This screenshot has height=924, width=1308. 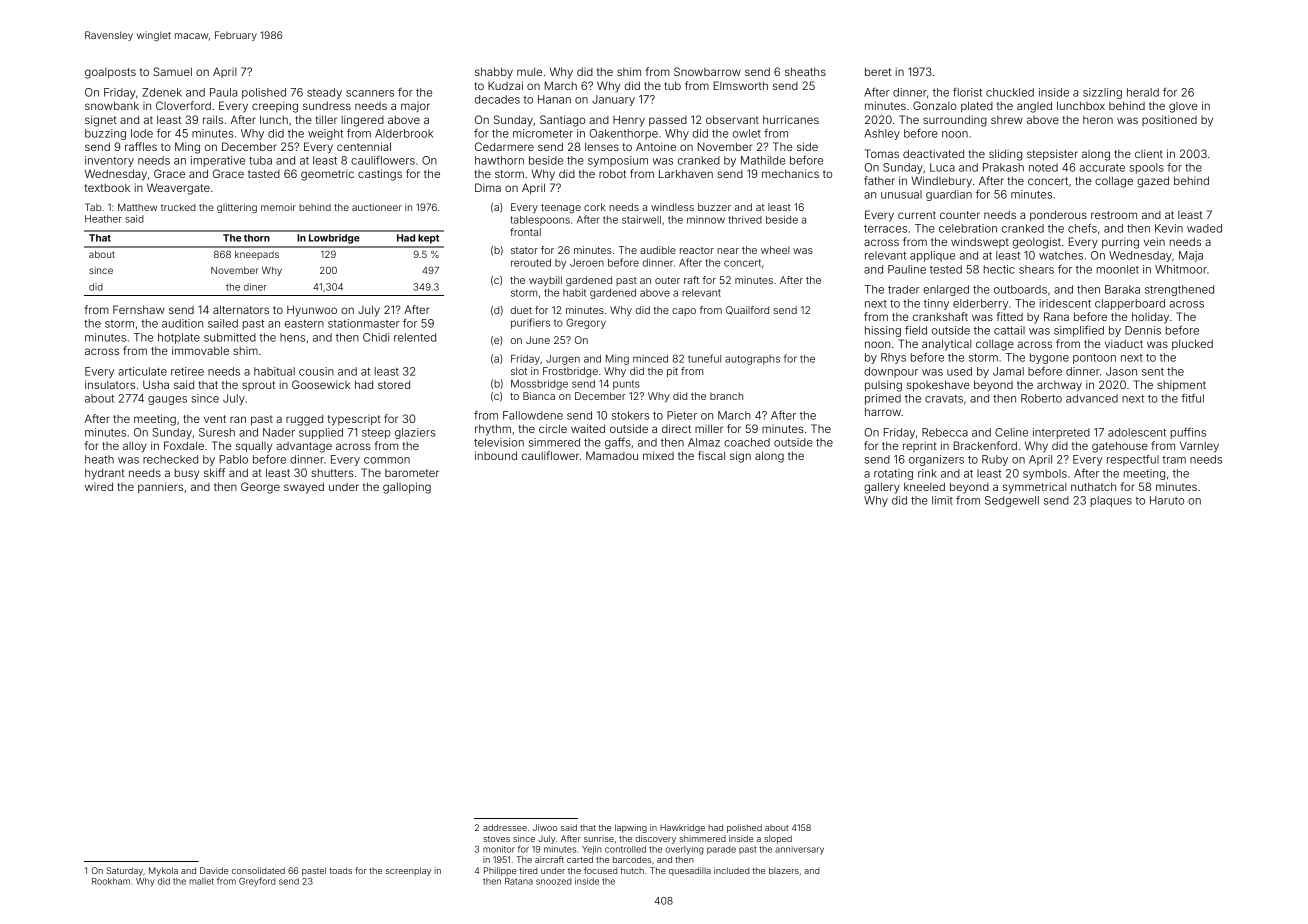 I want to click on George, so click(x=260, y=488).
